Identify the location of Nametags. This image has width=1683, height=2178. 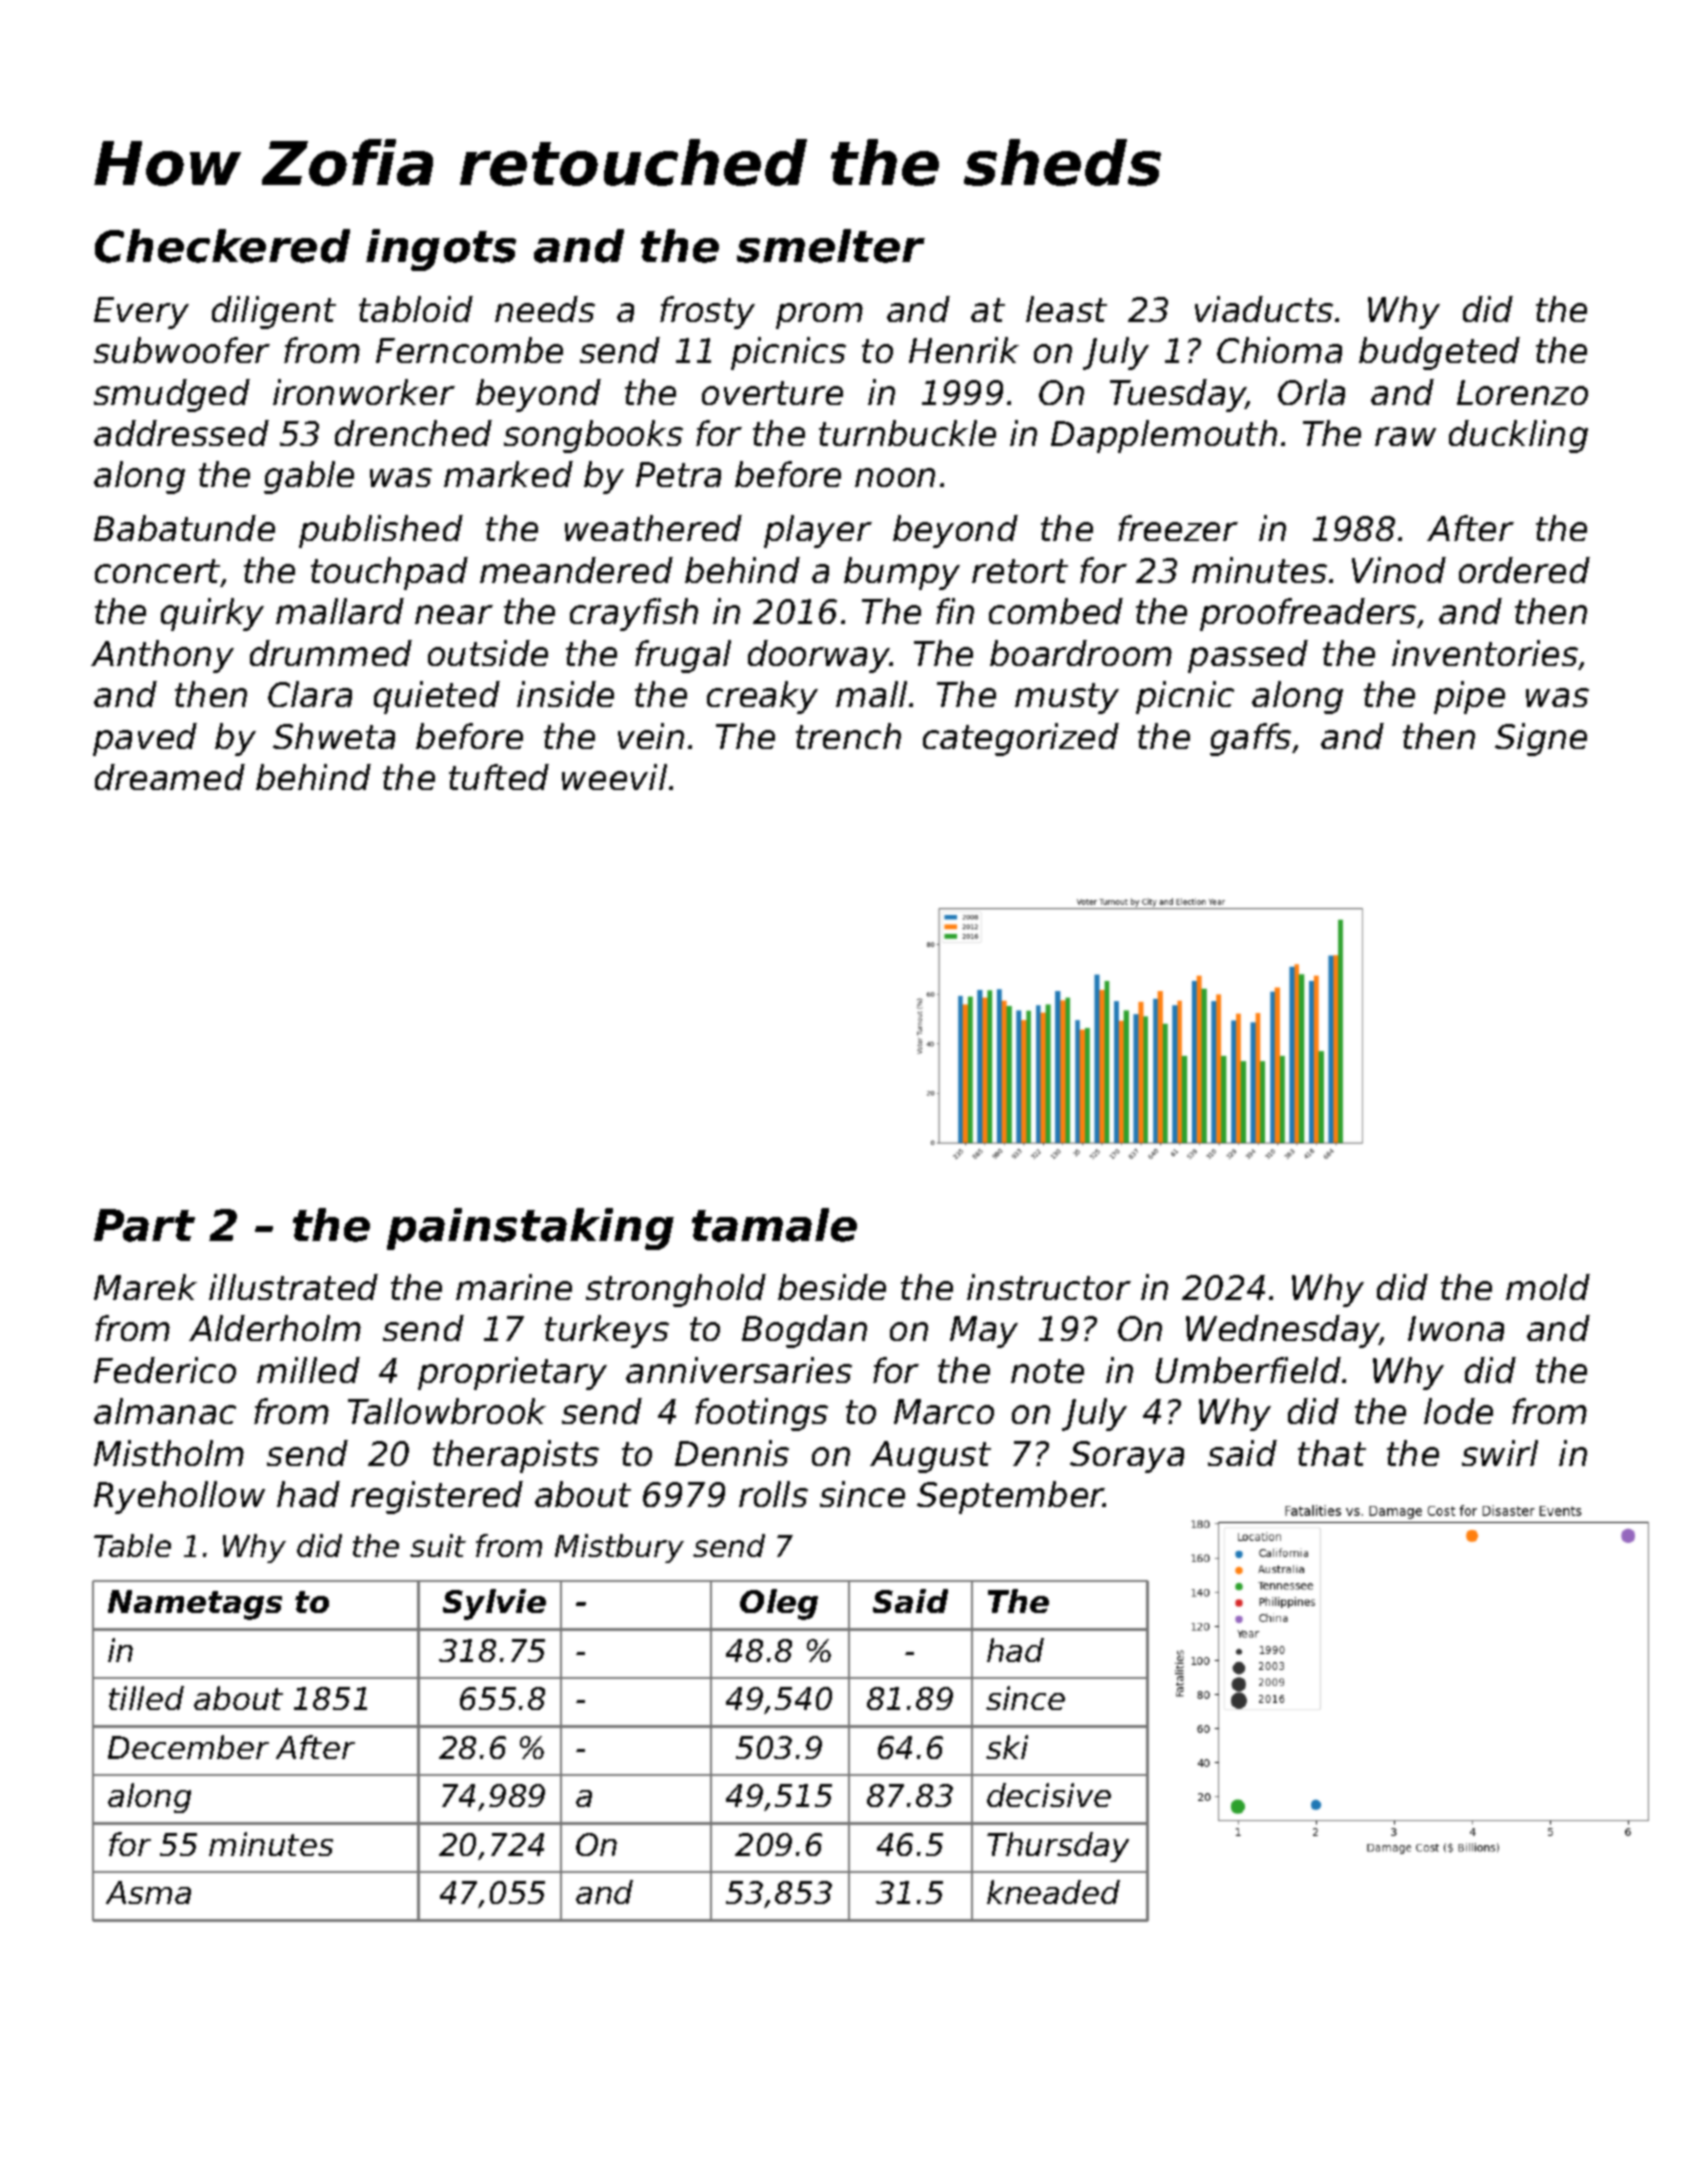
(195, 1605).
